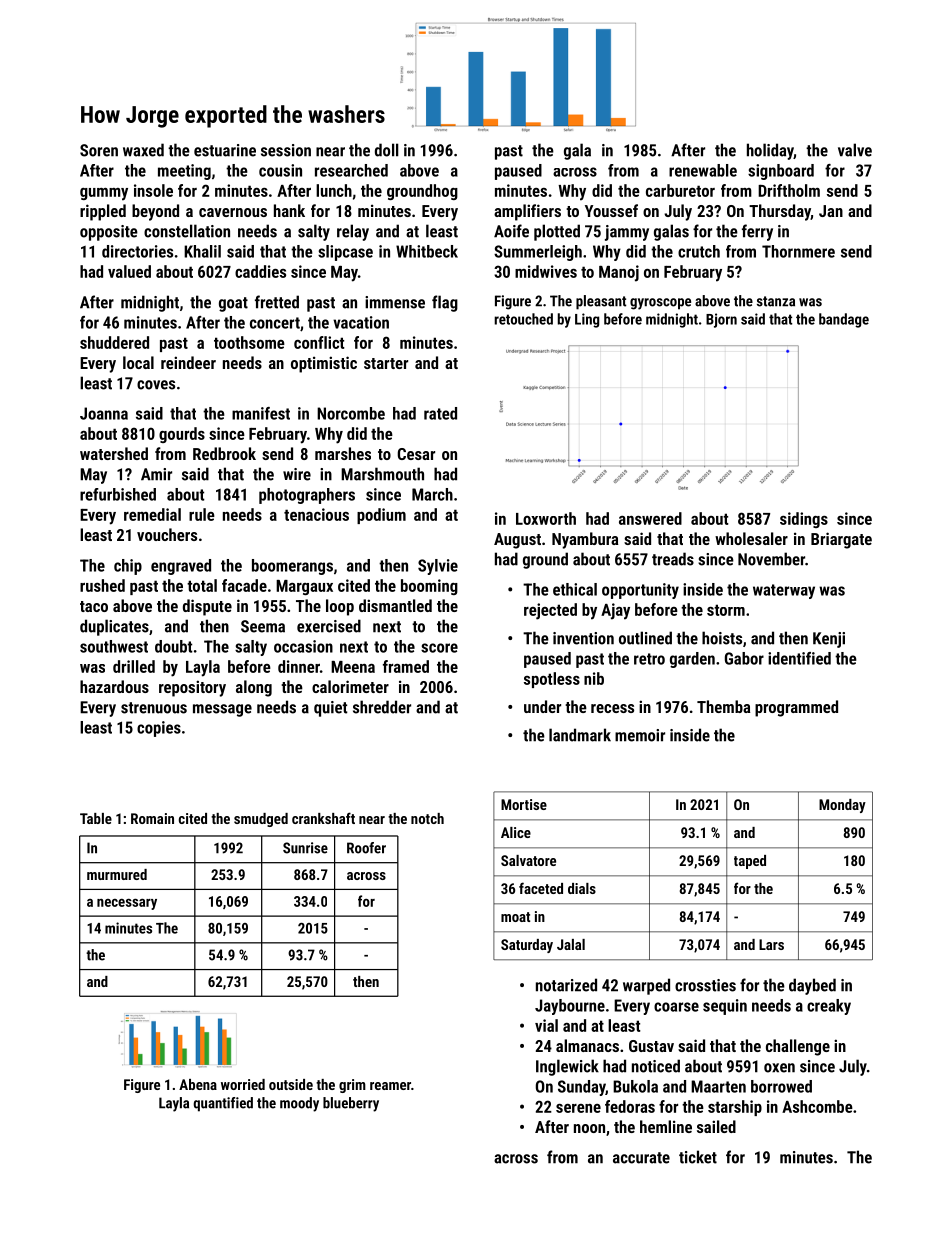 The height and width of the screenshot is (1233, 952). What do you see at coordinates (366, 848) in the screenshot?
I see `Roofer` at bounding box center [366, 848].
